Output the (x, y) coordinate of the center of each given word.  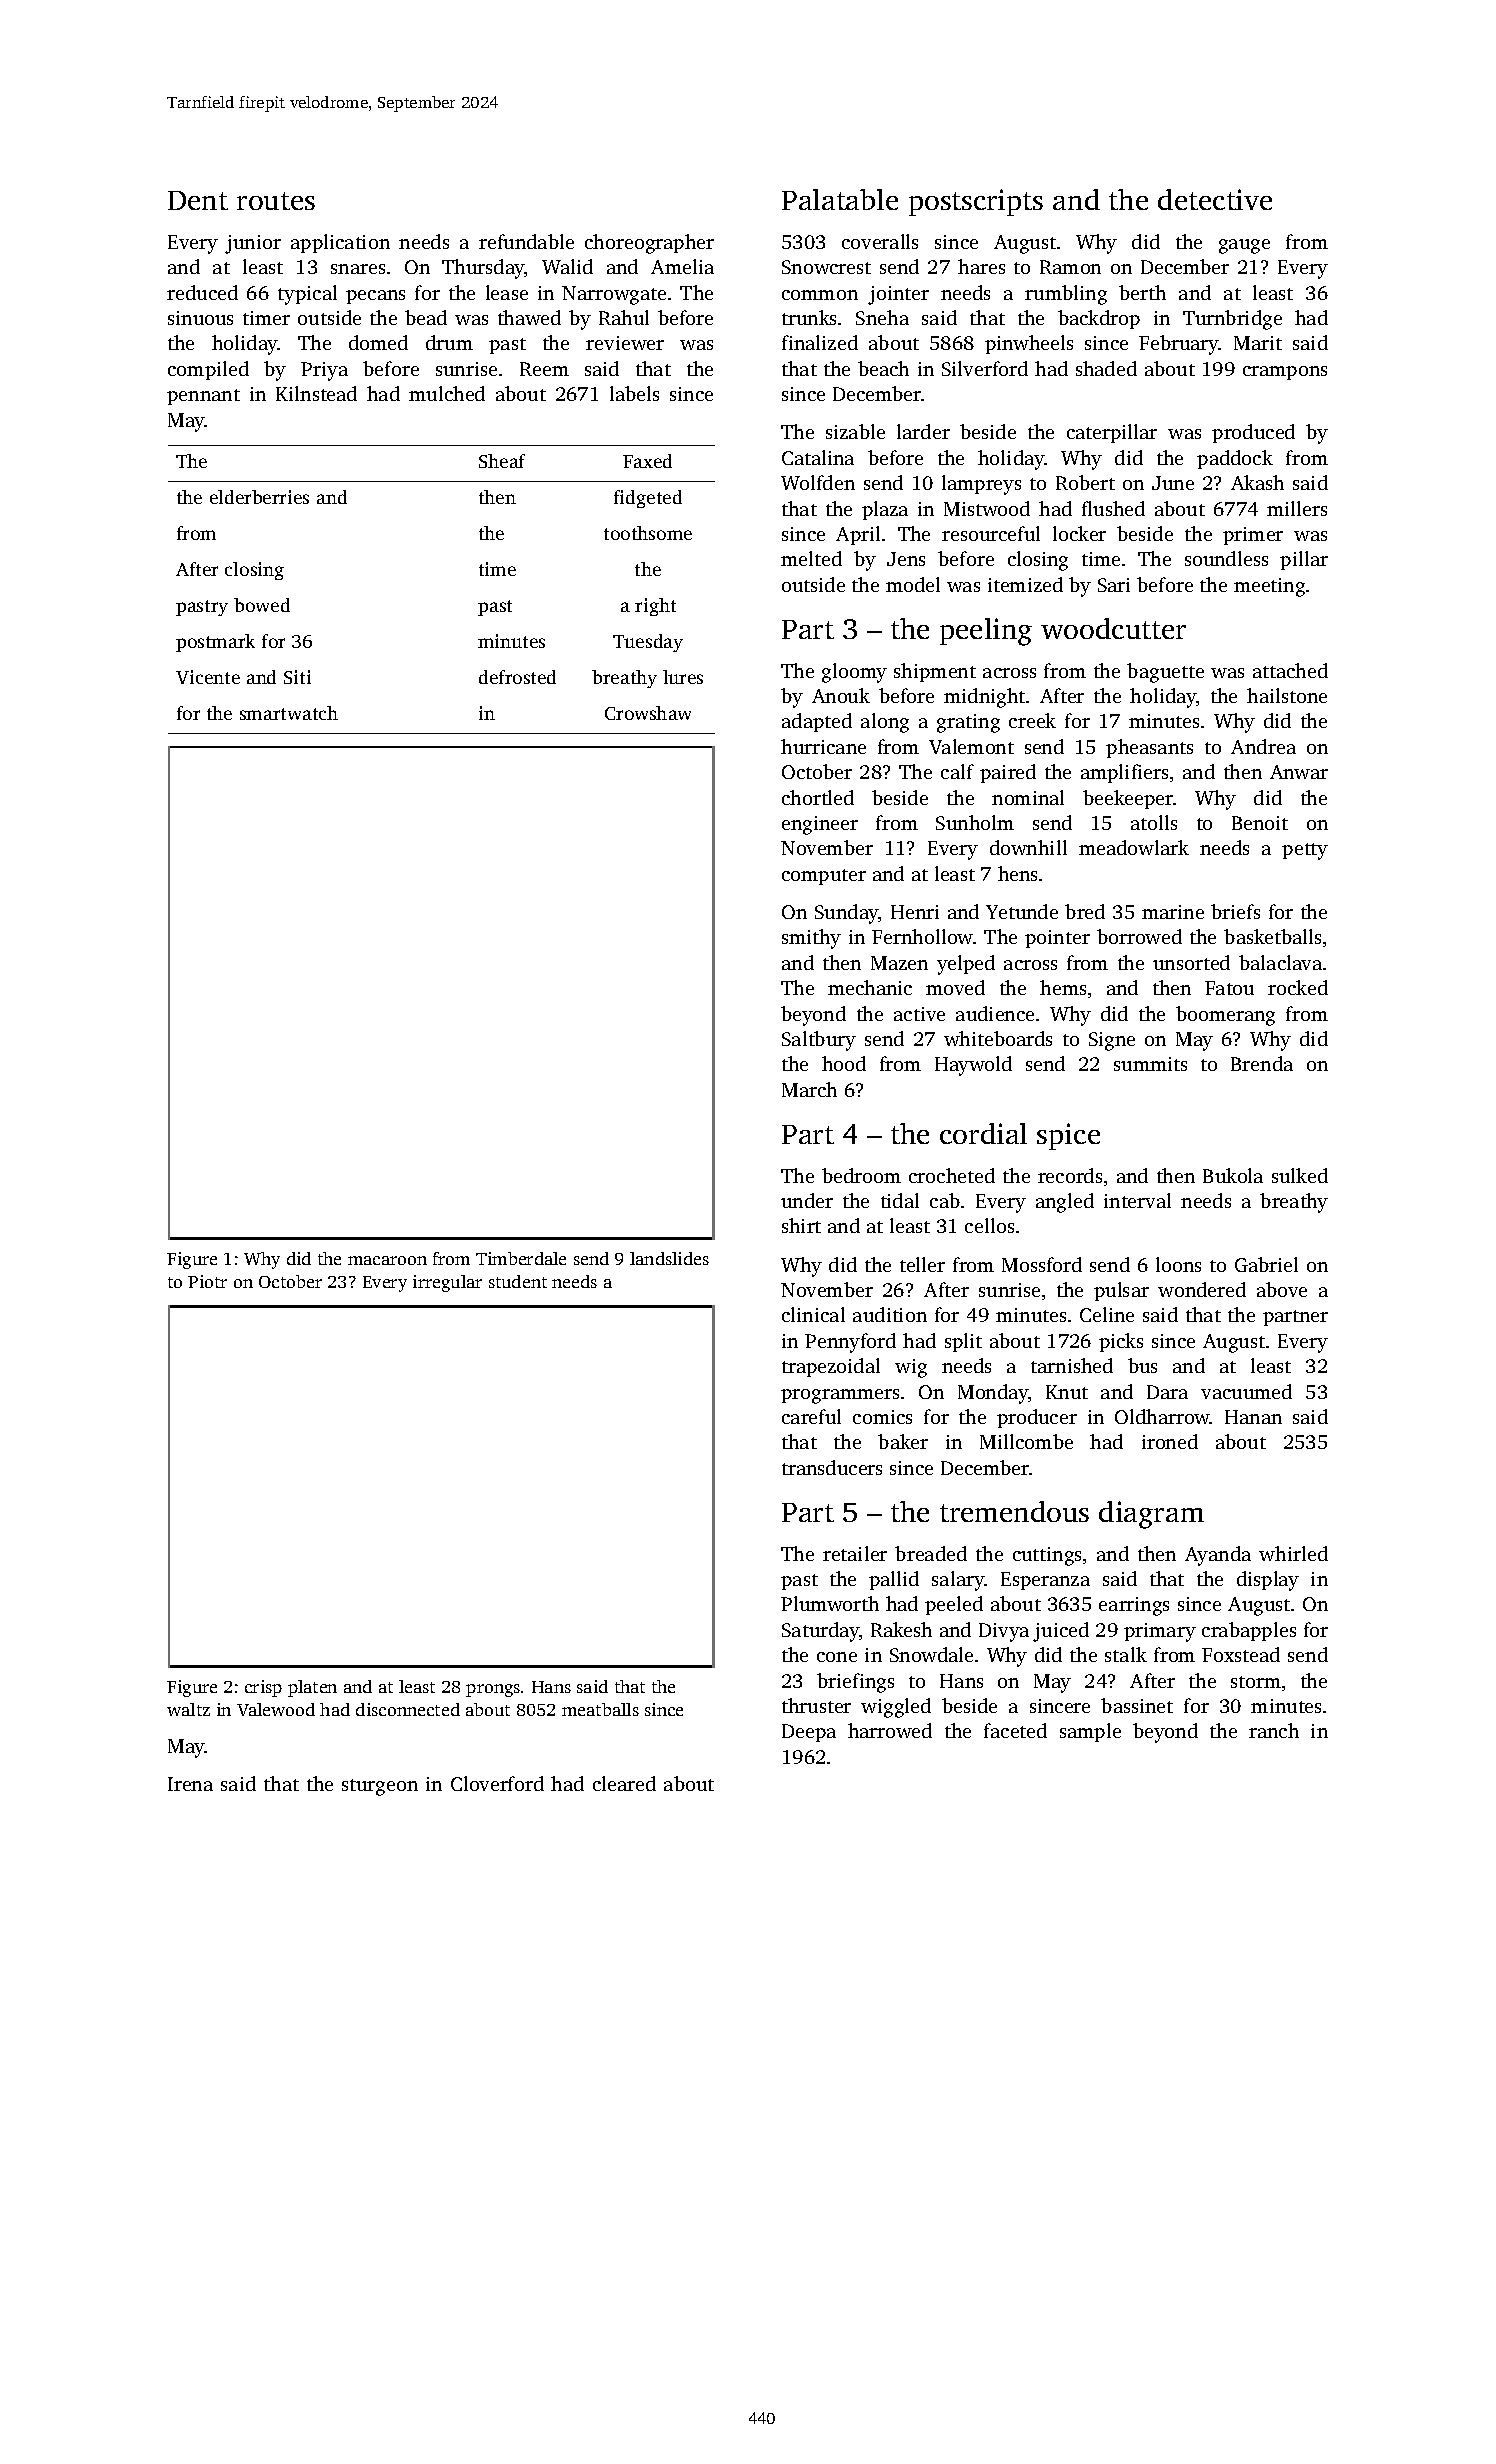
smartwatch (289, 713)
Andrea (1263, 746)
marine (1173, 912)
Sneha (882, 317)
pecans (375, 297)
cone (837, 1657)
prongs (493, 1690)
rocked (1298, 987)
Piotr (207, 1281)
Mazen (899, 963)
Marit (1258, 343)
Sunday (847, 914)
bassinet (1137, 1705)
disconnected (408, 1709)
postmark (215, 643)
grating (968, 723)
